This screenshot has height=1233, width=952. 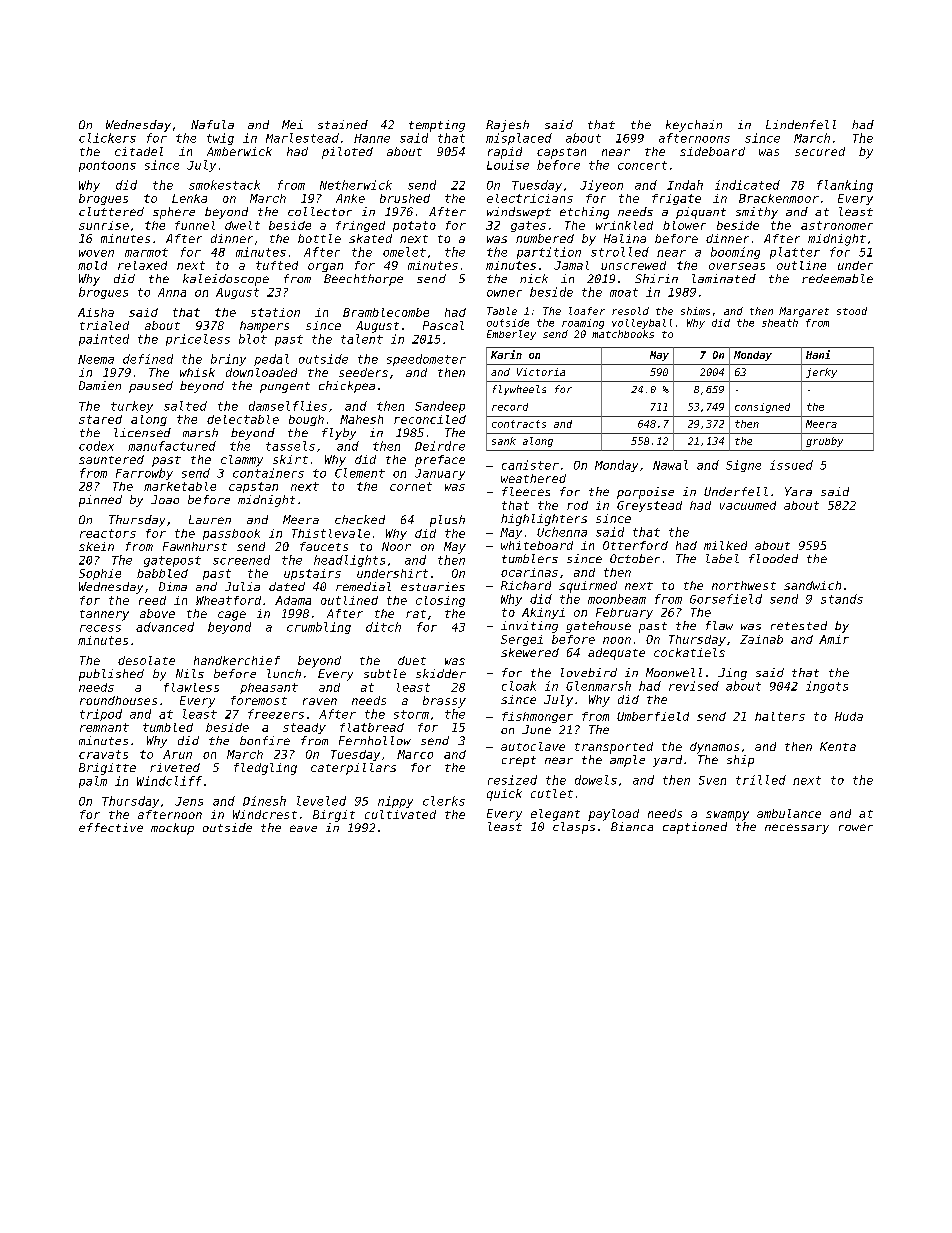 What do you see at coordinates (821, 373) in the screenshot?
I see `jerky` at bounding box center [821, 373].
